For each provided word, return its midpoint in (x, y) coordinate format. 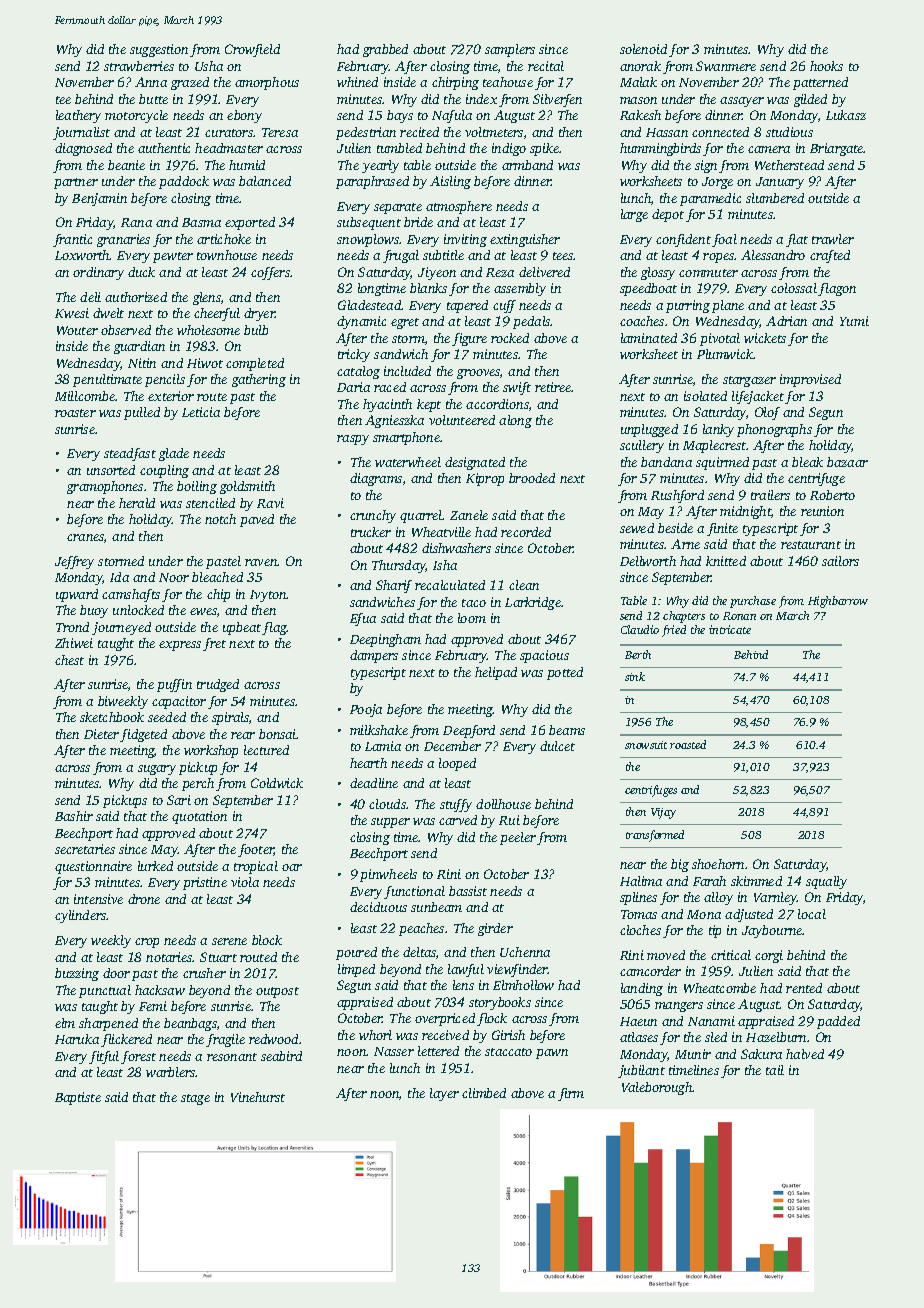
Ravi (270, 503)
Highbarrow (838, 602)
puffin (174, 685)
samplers (510, 50)
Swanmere (726, 66)
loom (472, 618)
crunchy (373, 516)
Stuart (218, 957)
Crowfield (252, 50)
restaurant (811, 545)
